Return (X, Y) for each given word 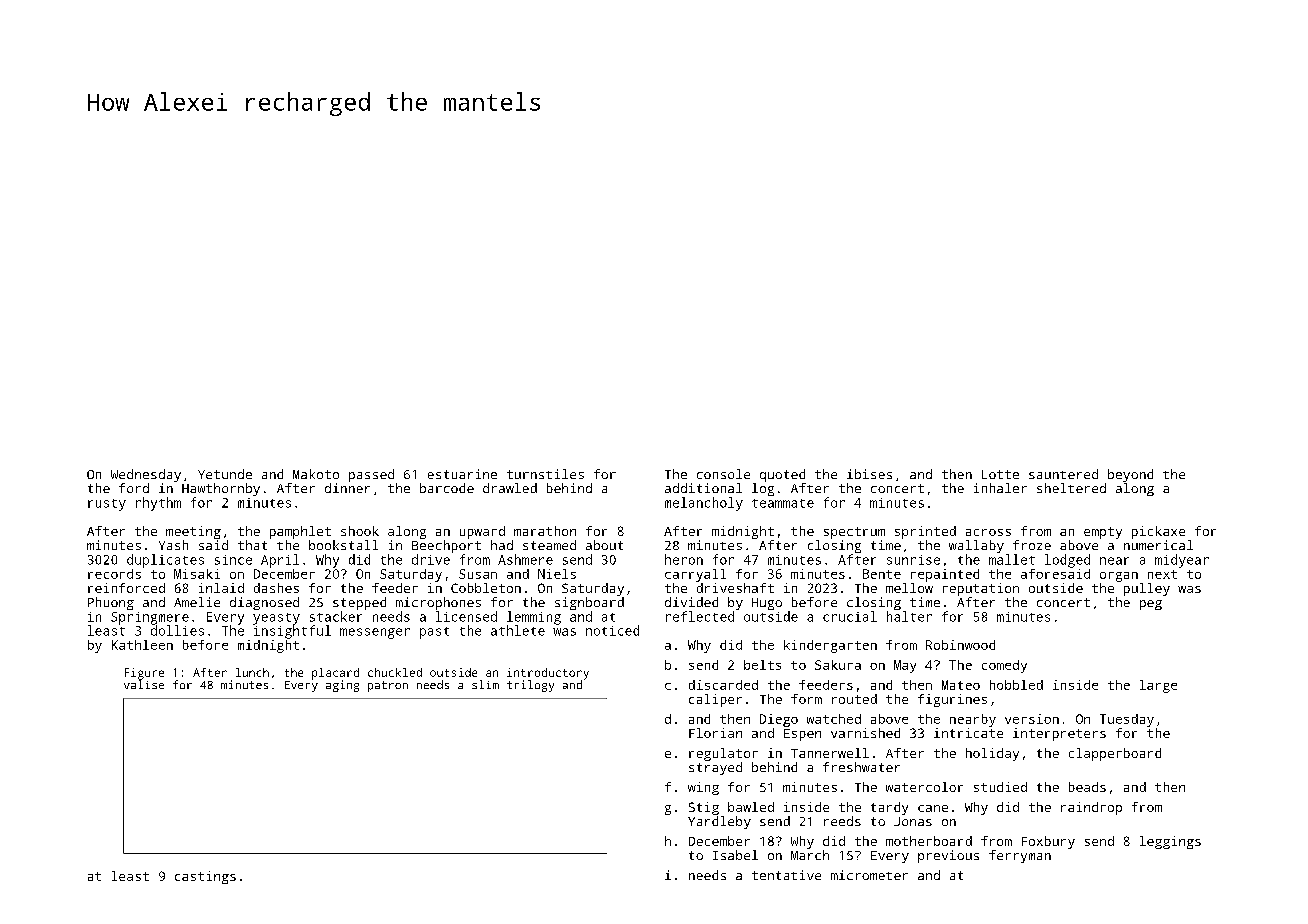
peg (1151, 605)
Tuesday (1127, 720)
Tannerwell (830, 753)
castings (205, 877)
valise (144, 684)
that (252, 545)
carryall (695, 575)
